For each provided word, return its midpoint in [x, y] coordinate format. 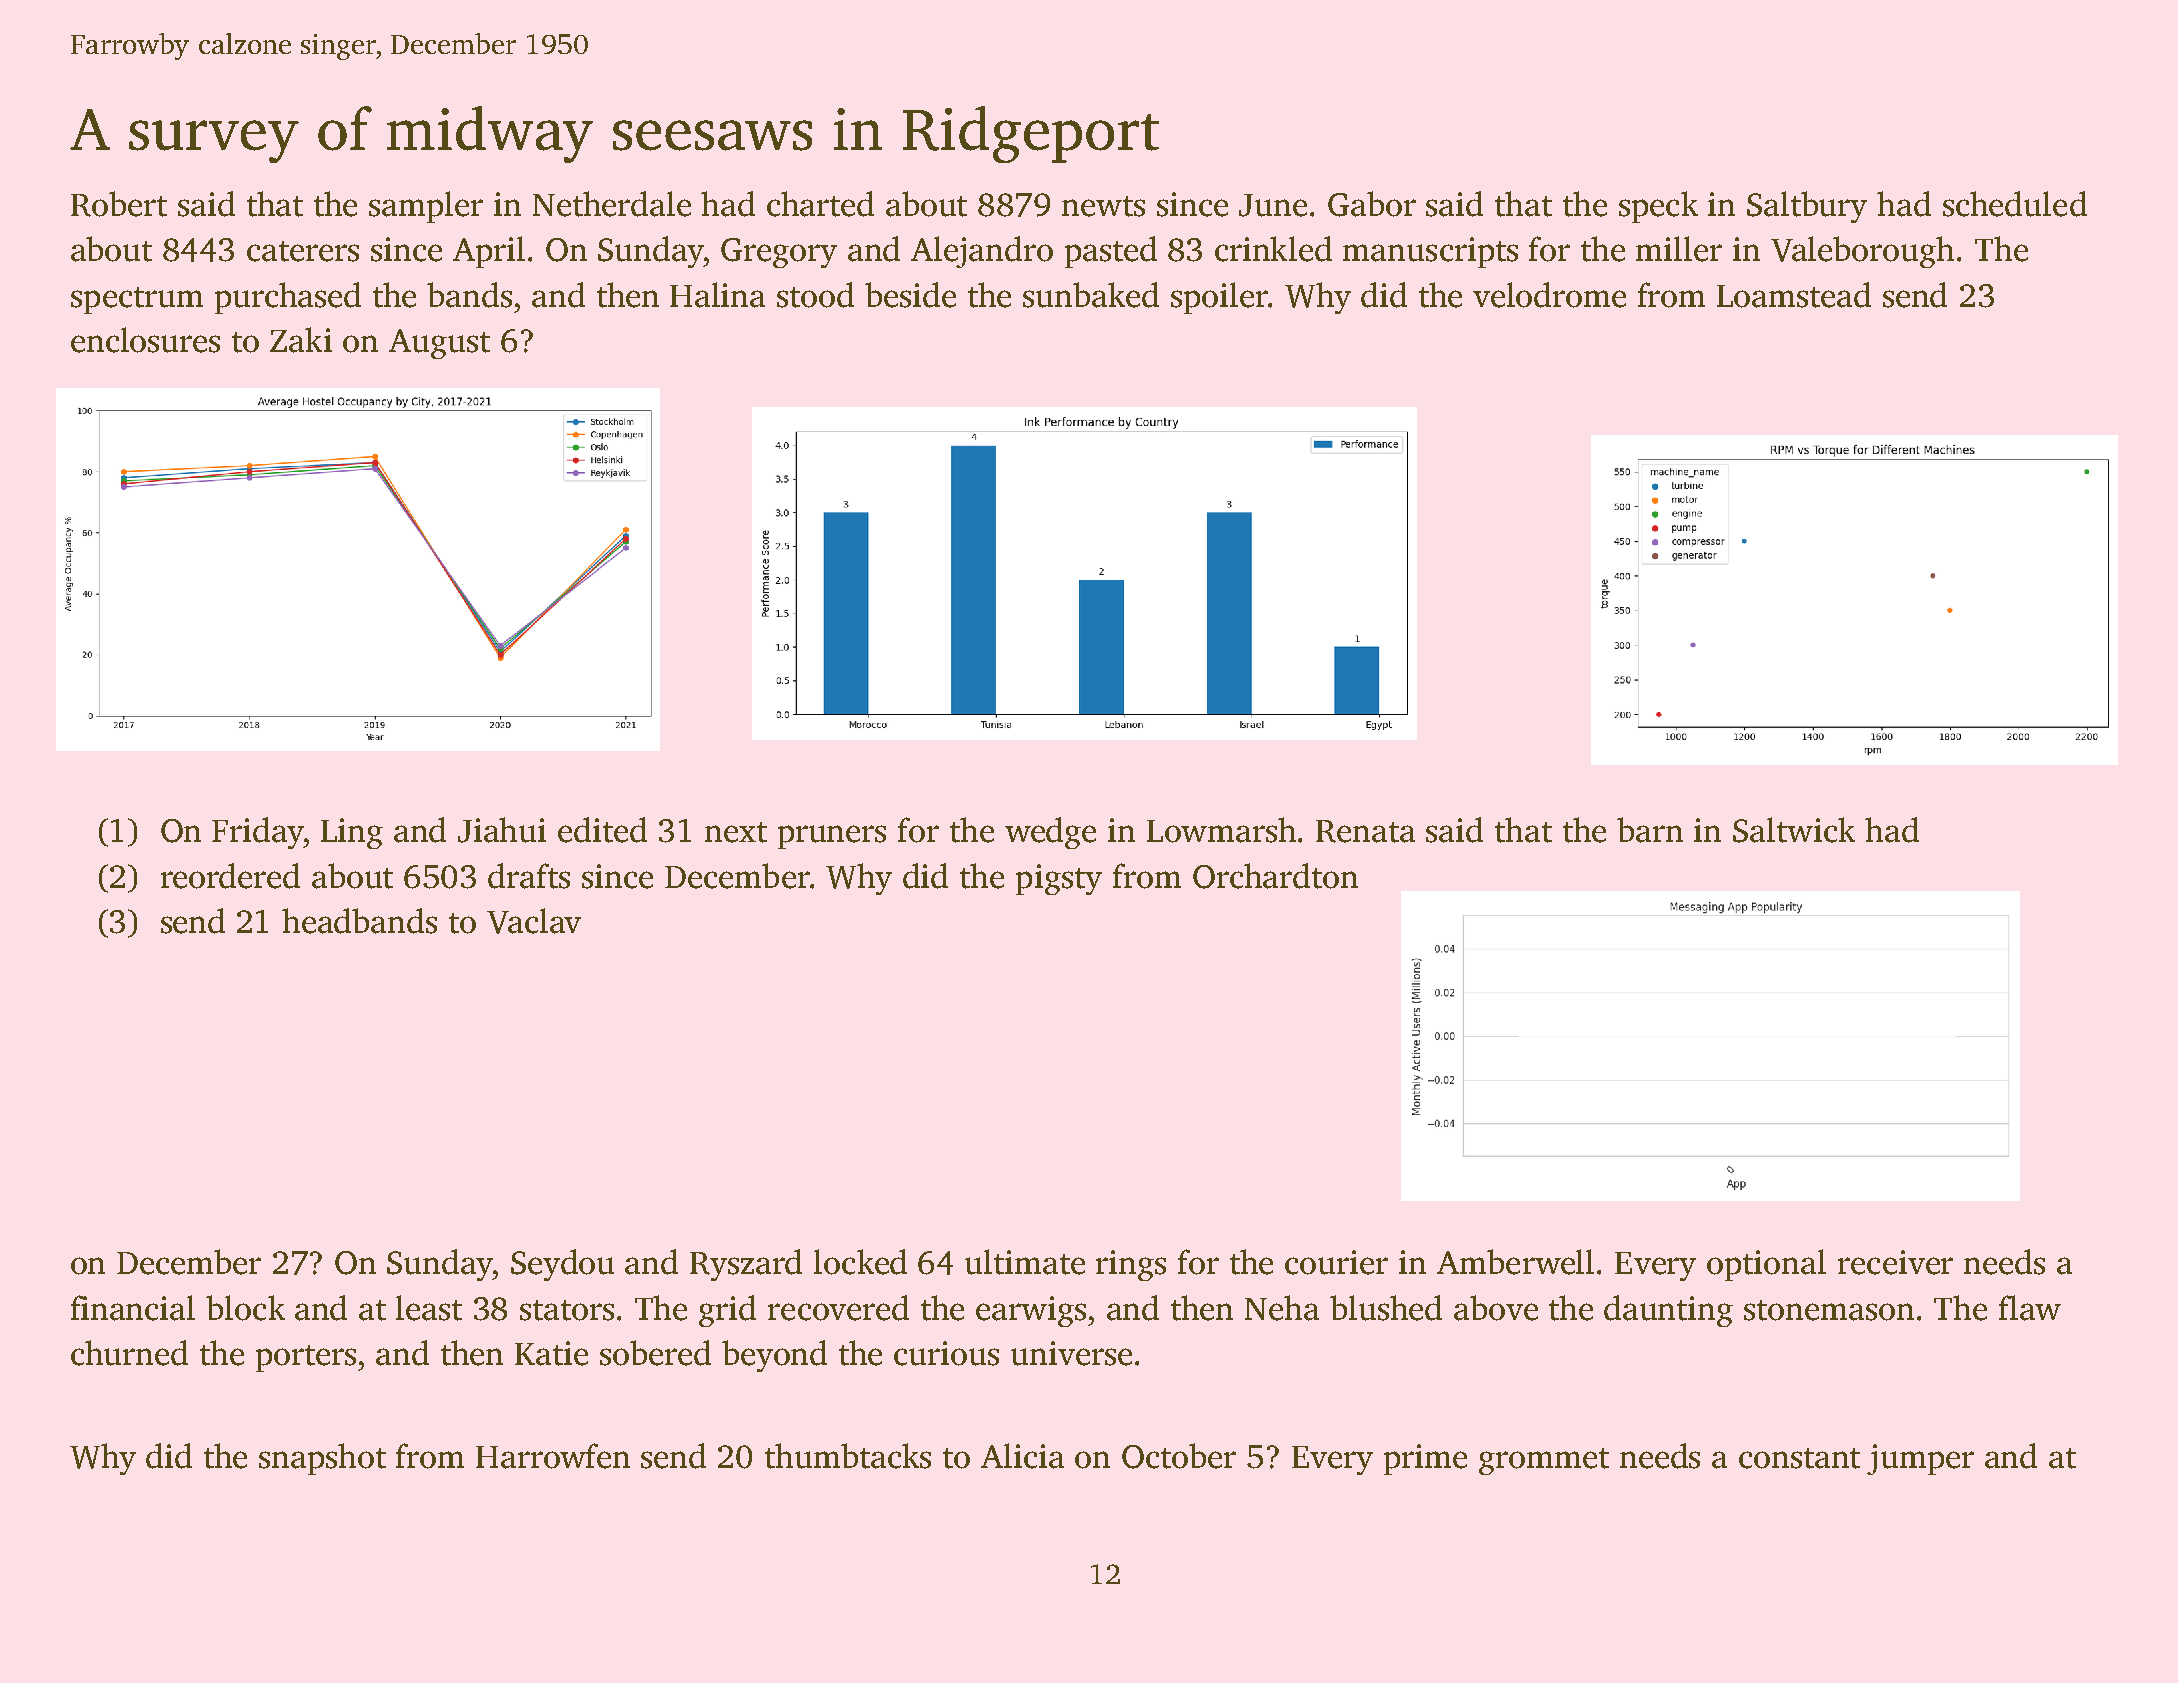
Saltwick [1794, 830]
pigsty [1059, 879]
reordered [230, 876]
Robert [119, 204]
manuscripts [1430, 252]
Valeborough [1862, 252]
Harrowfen [553, 1456]
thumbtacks [848, 1456]
